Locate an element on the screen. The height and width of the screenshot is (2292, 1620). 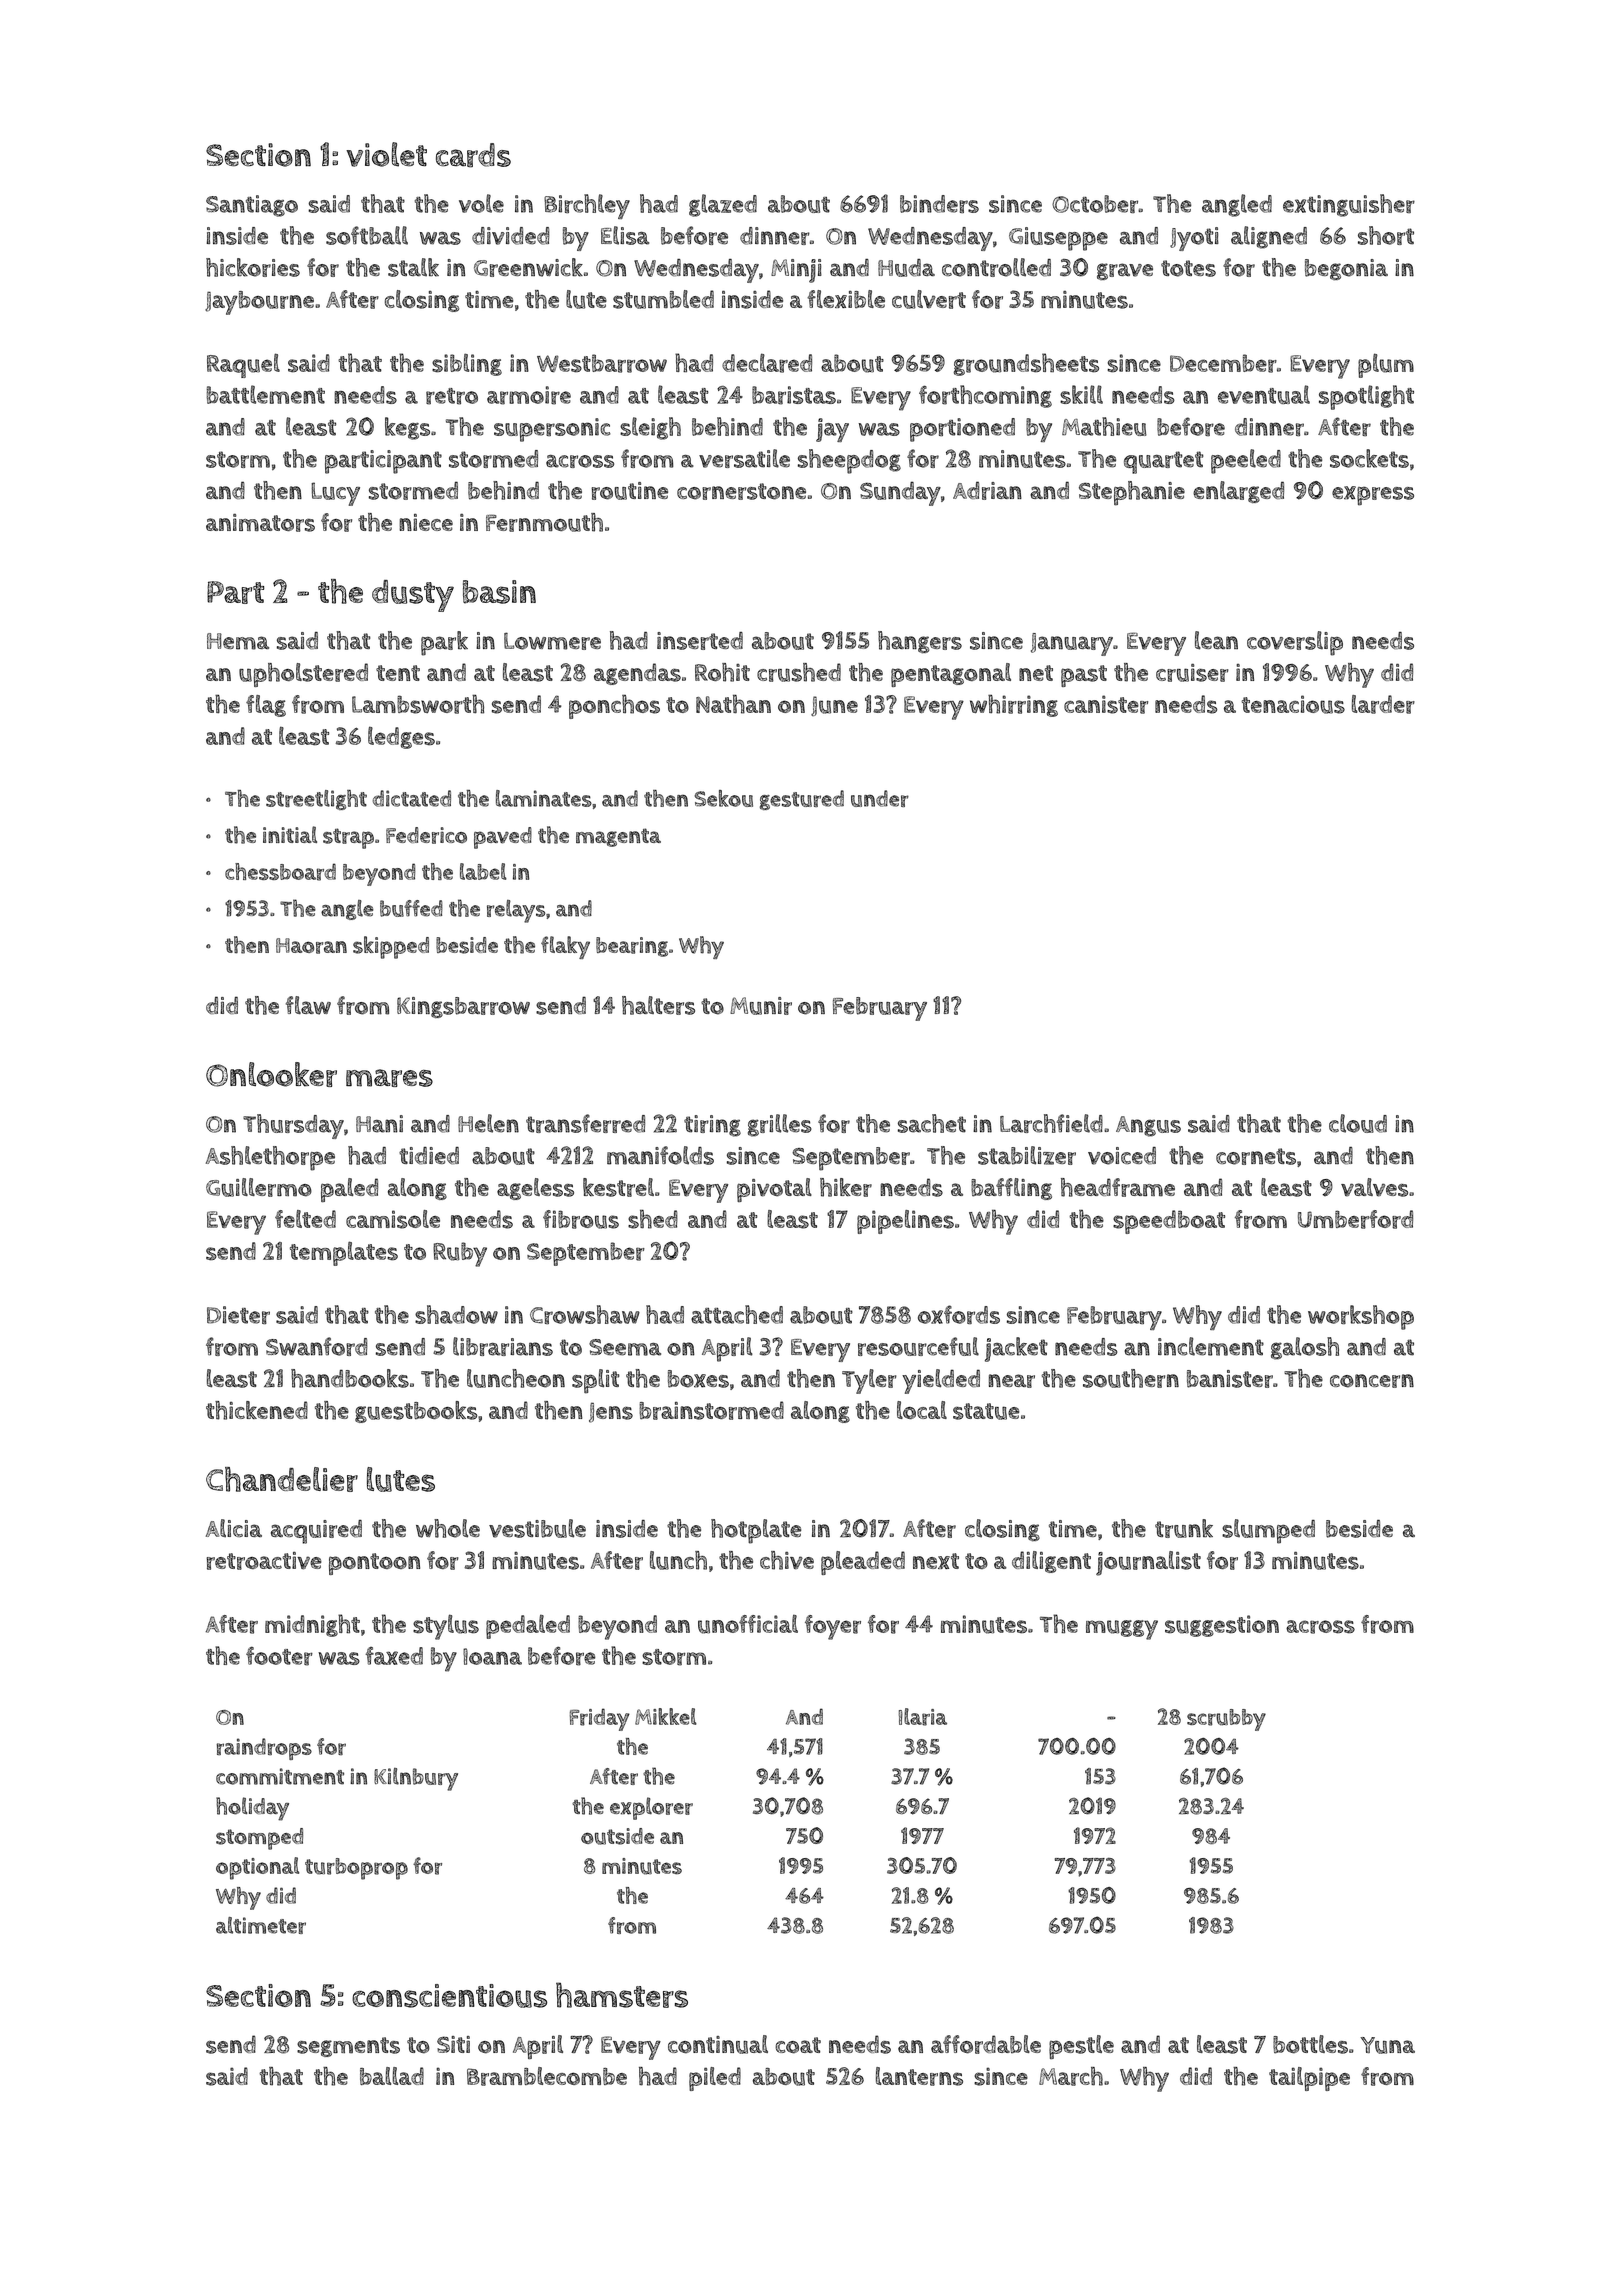
concern is located at coordinates (1372, 1381).
